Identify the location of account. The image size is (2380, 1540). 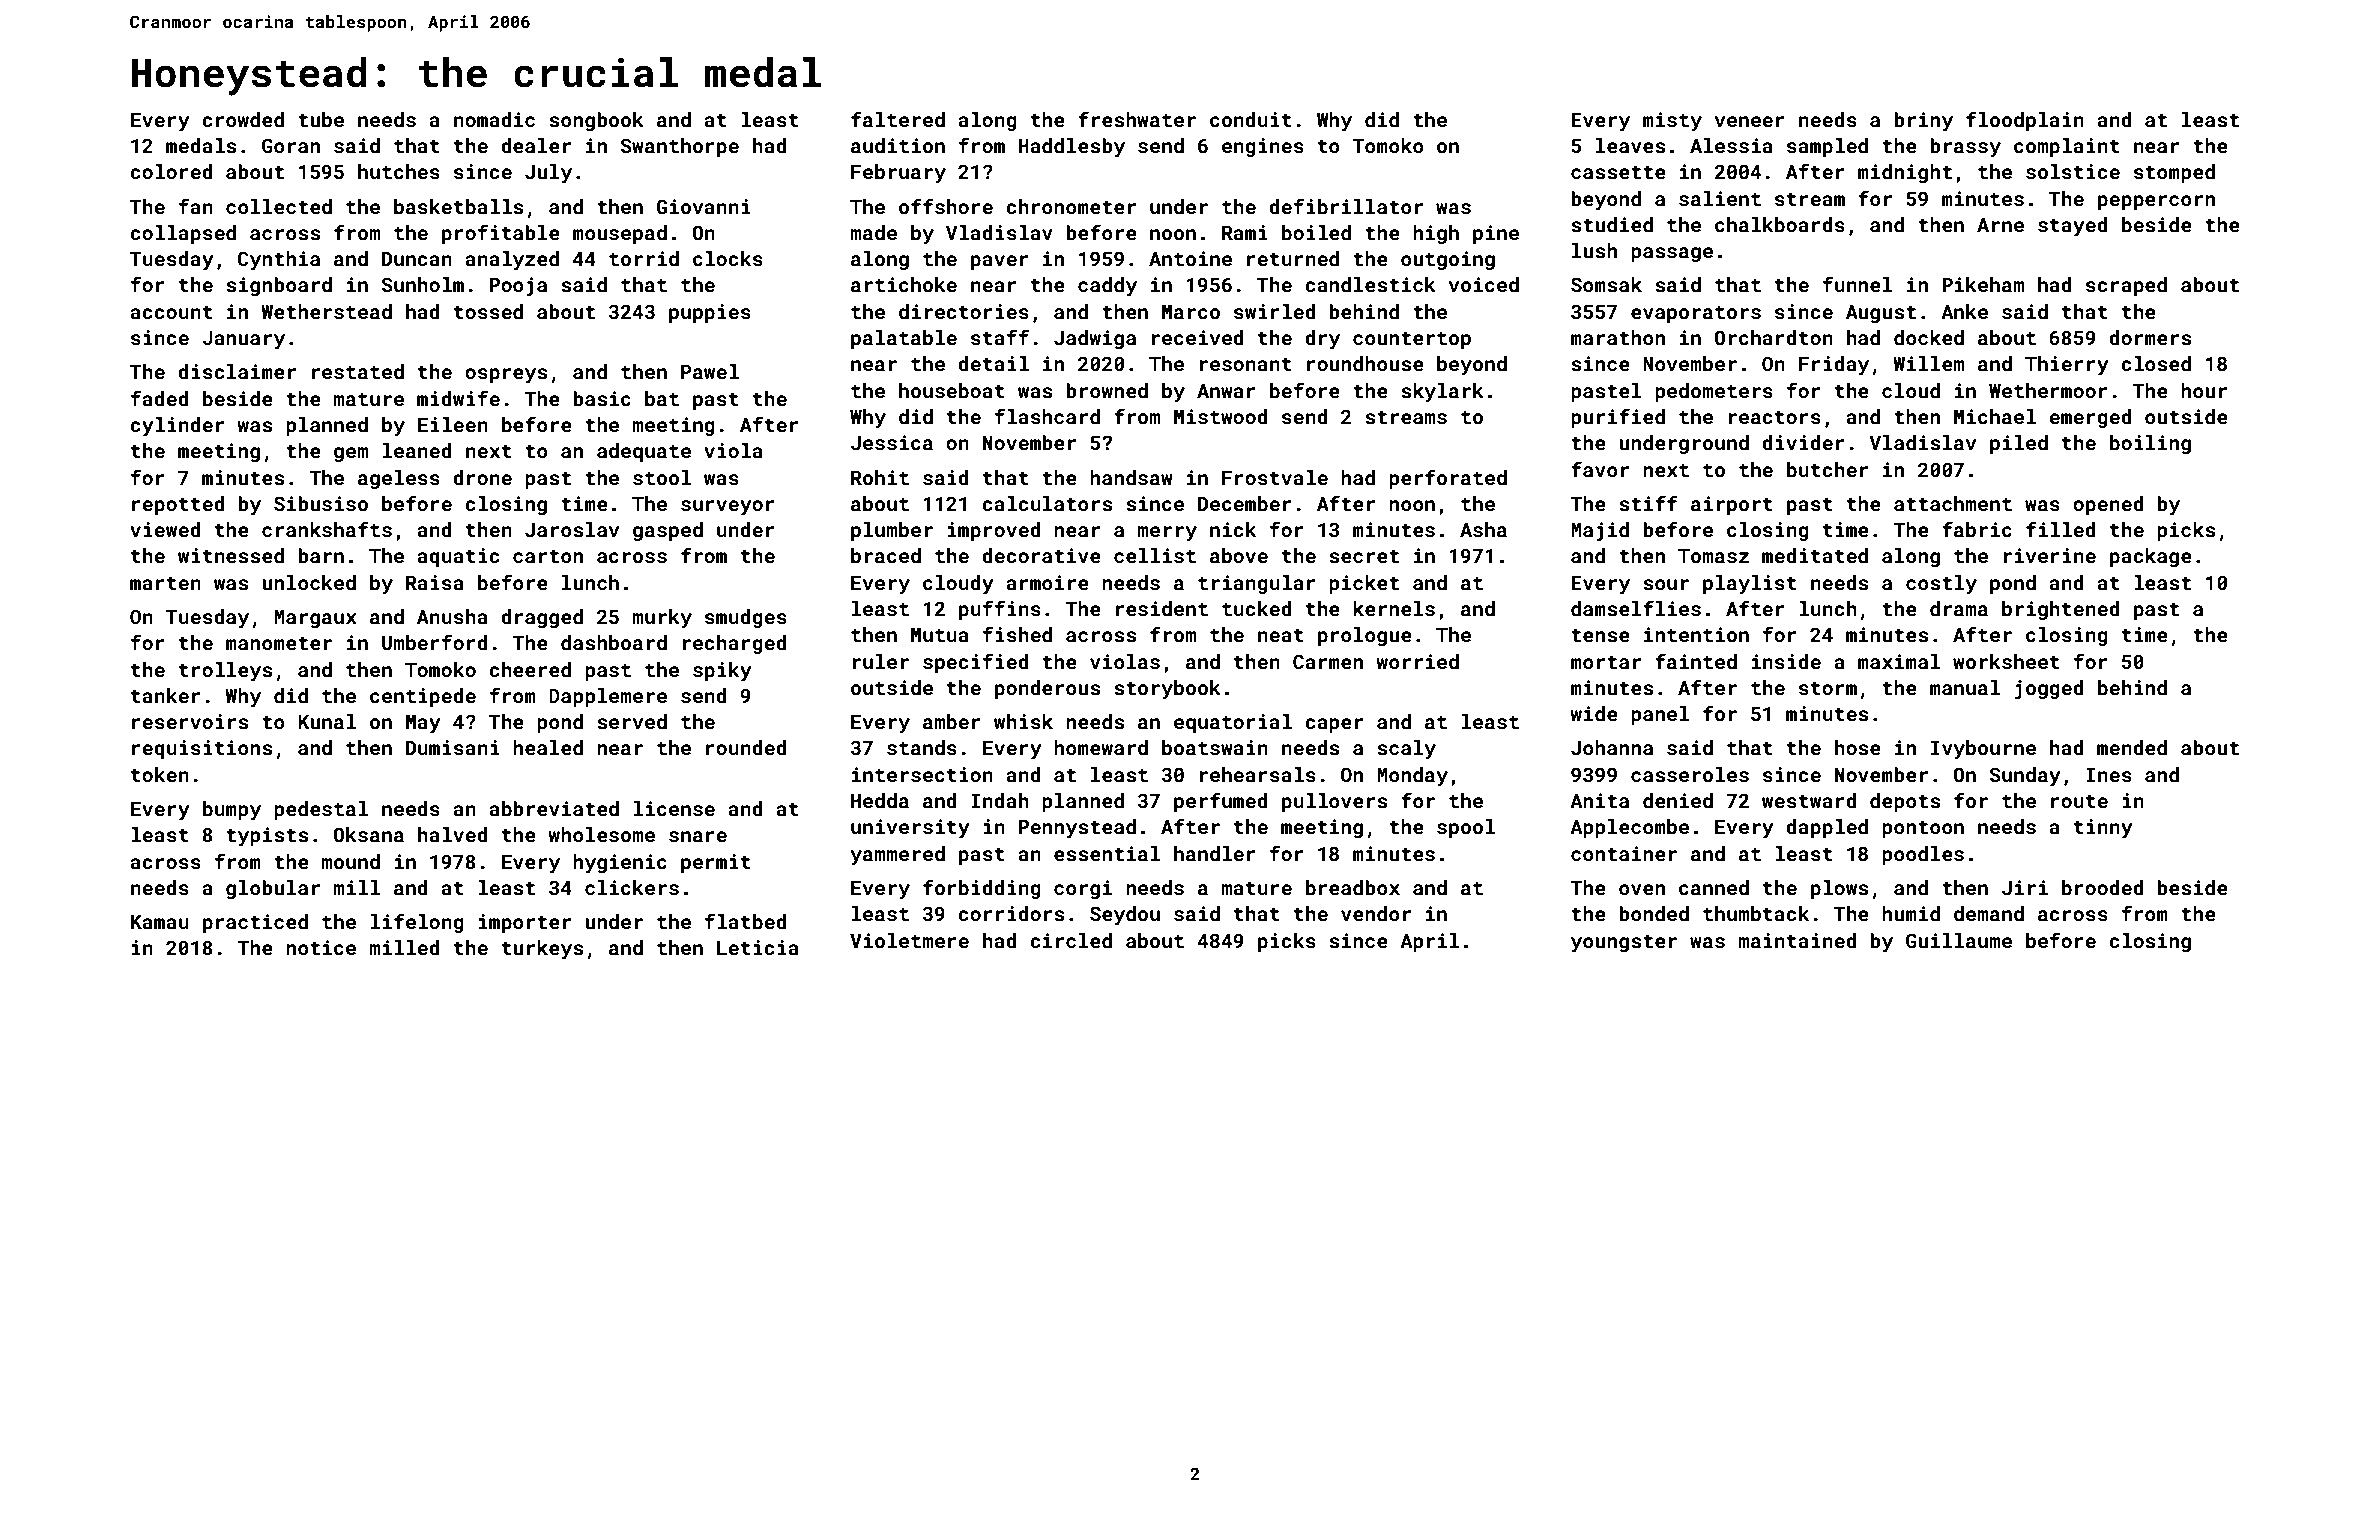
(171, 312).
